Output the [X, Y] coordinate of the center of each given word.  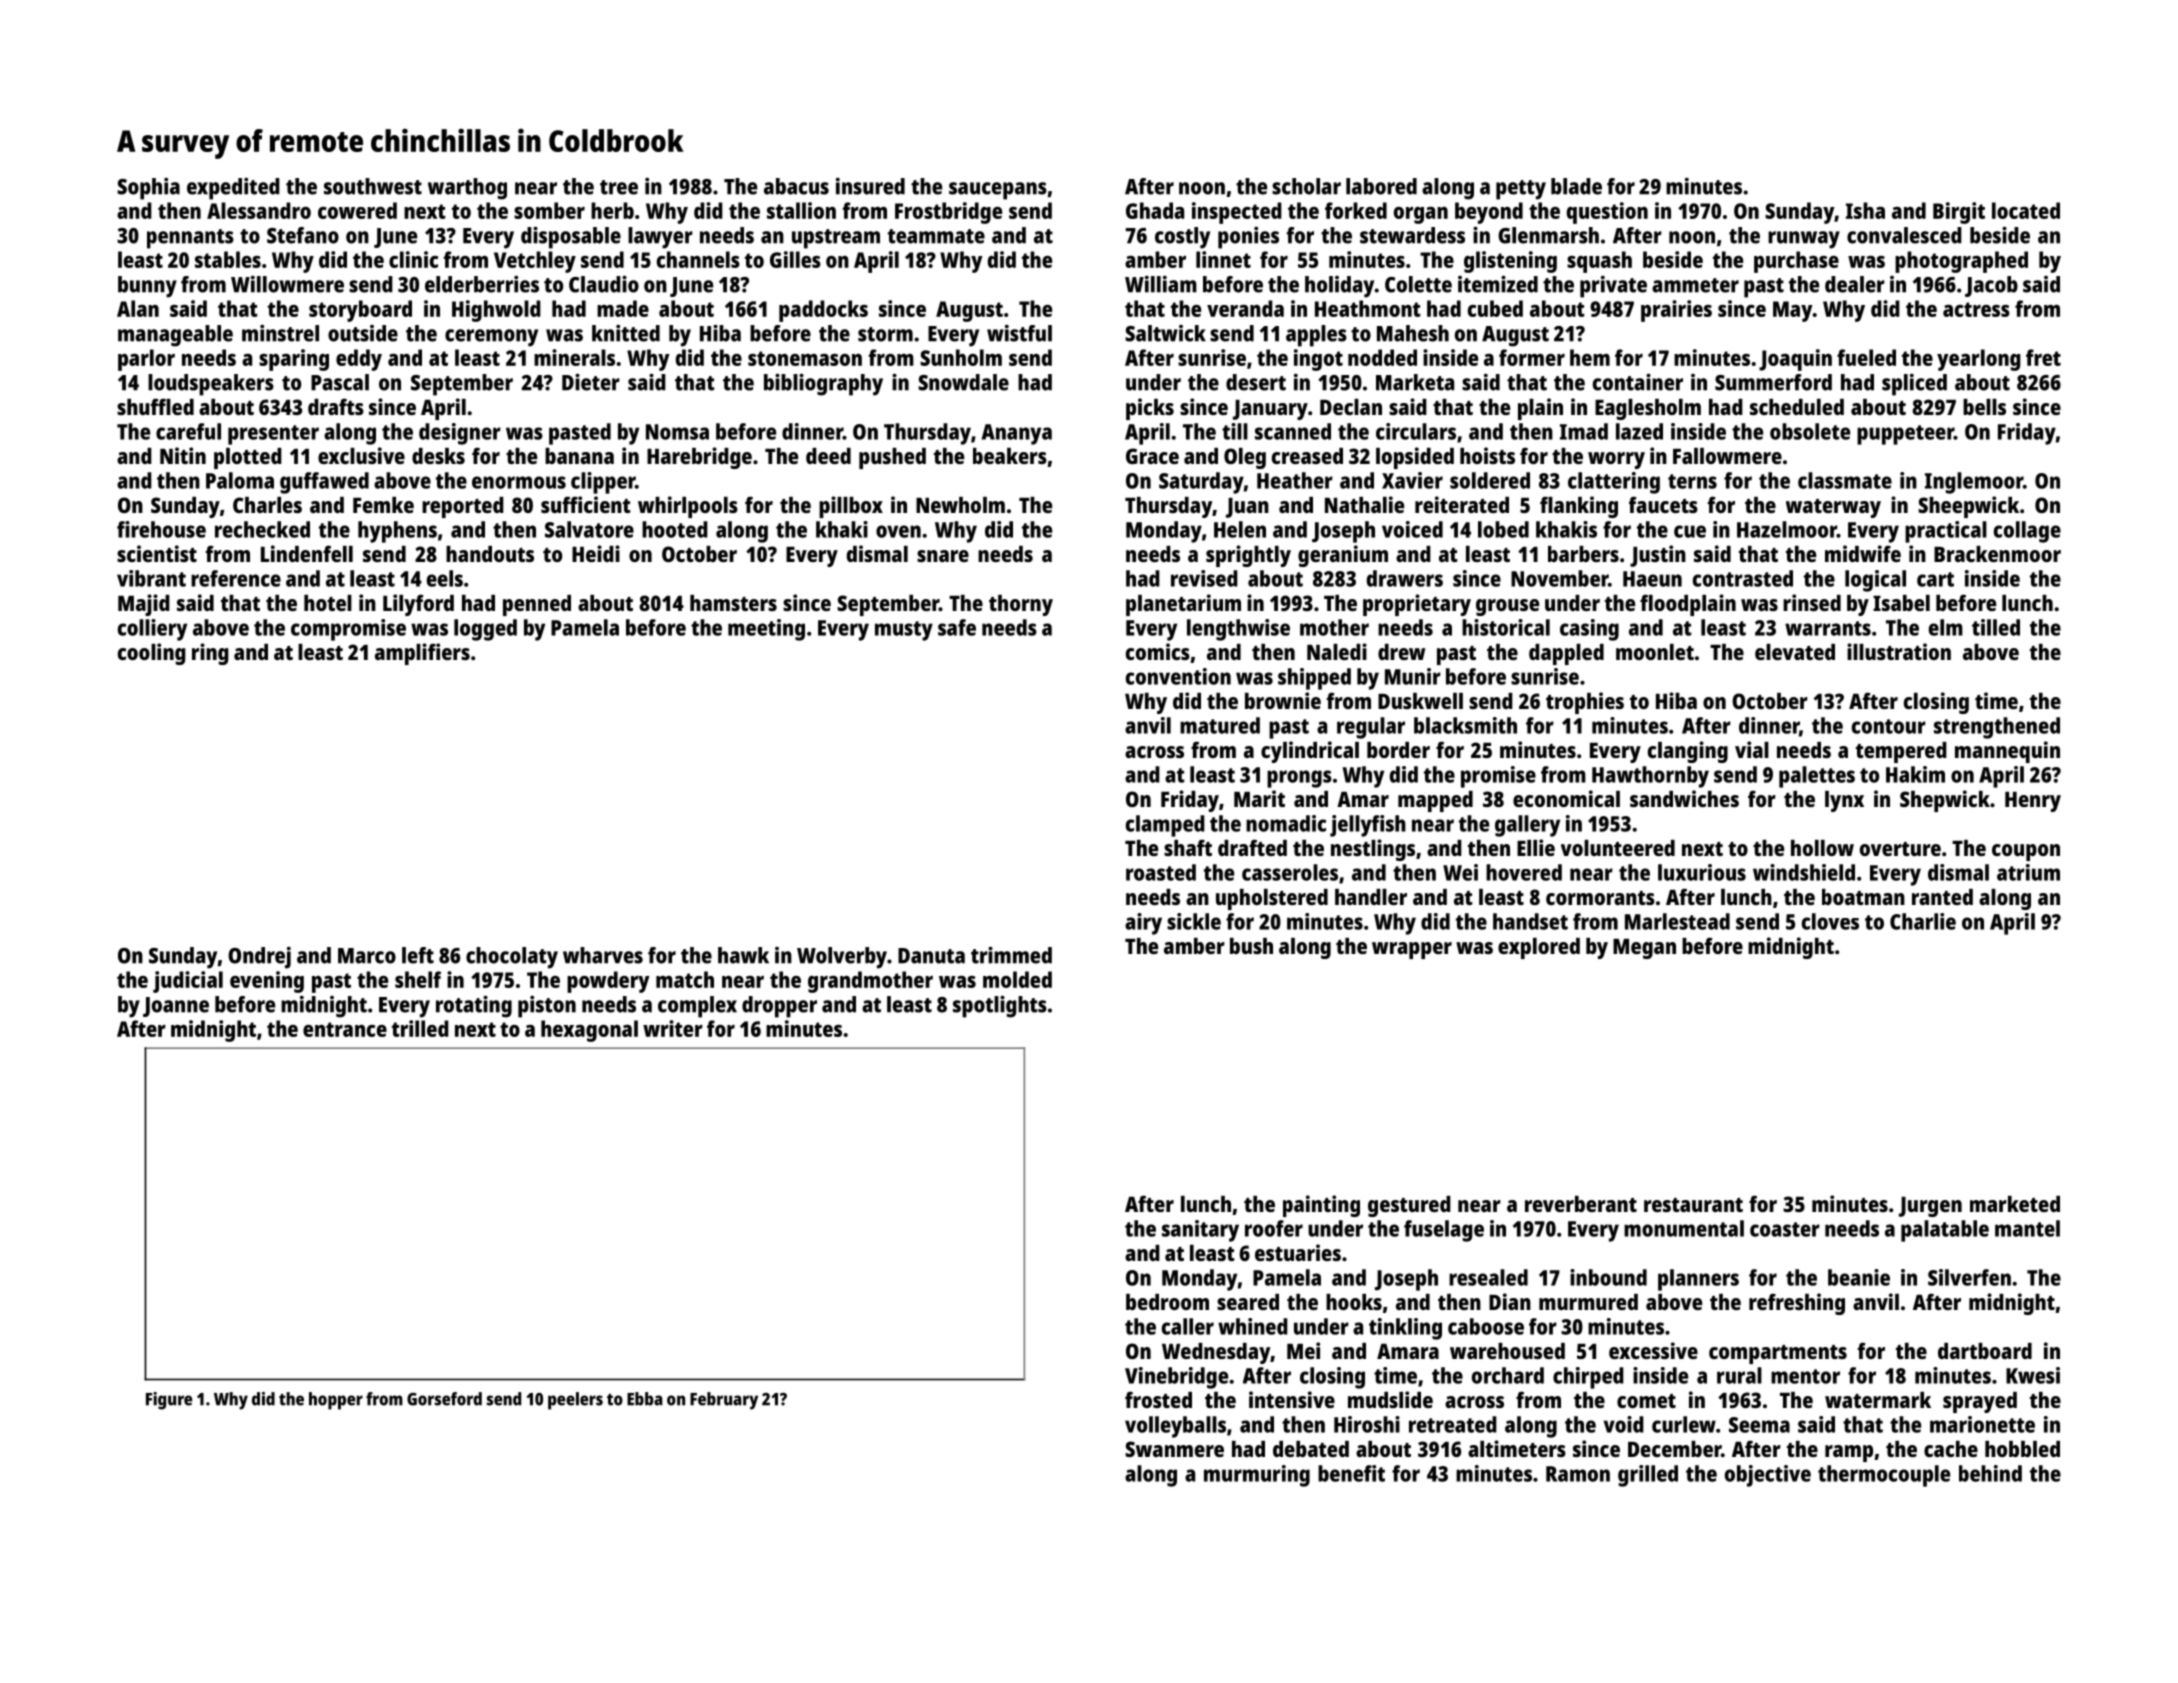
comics [1158, 651]
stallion [801, 210]
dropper [779, 1007]
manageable [175, 336]
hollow [1822, 848]
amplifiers [422, 654]
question [1607, 213]
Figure [169, 1401]
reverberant [1581, 1204]
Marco [367, 956]
